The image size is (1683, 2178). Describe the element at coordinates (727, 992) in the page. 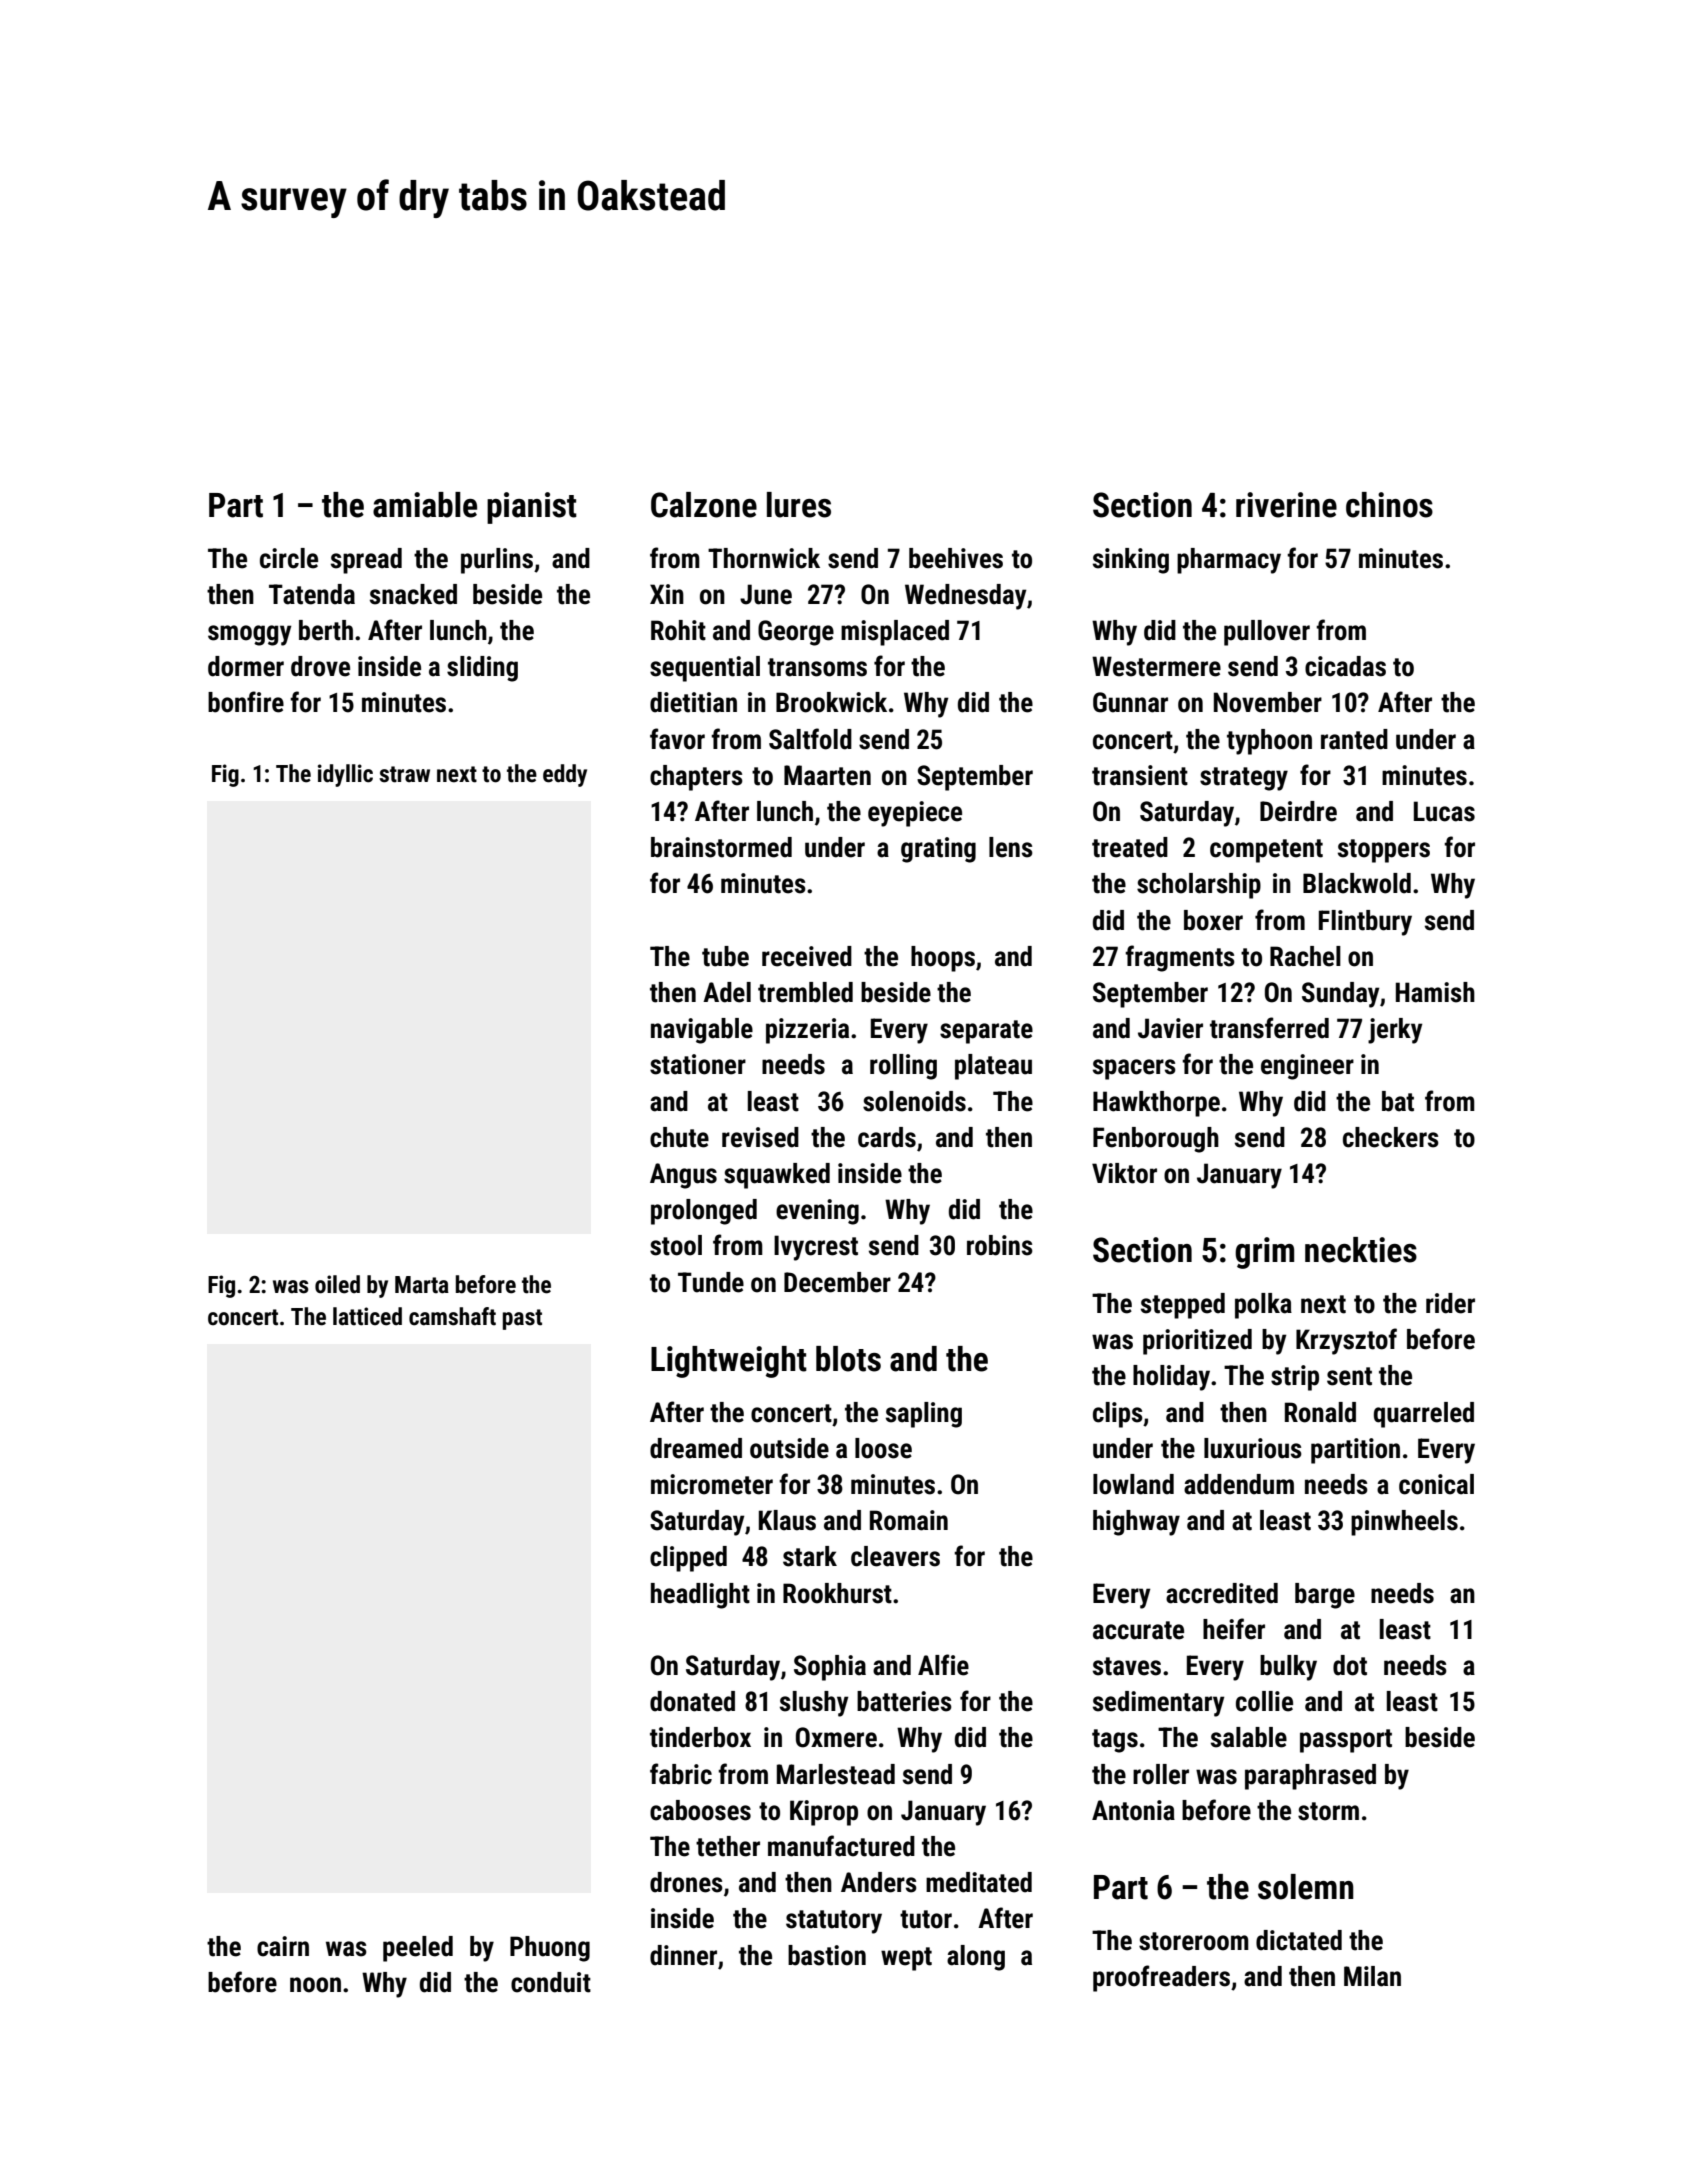

I see `Adel` at that location.
